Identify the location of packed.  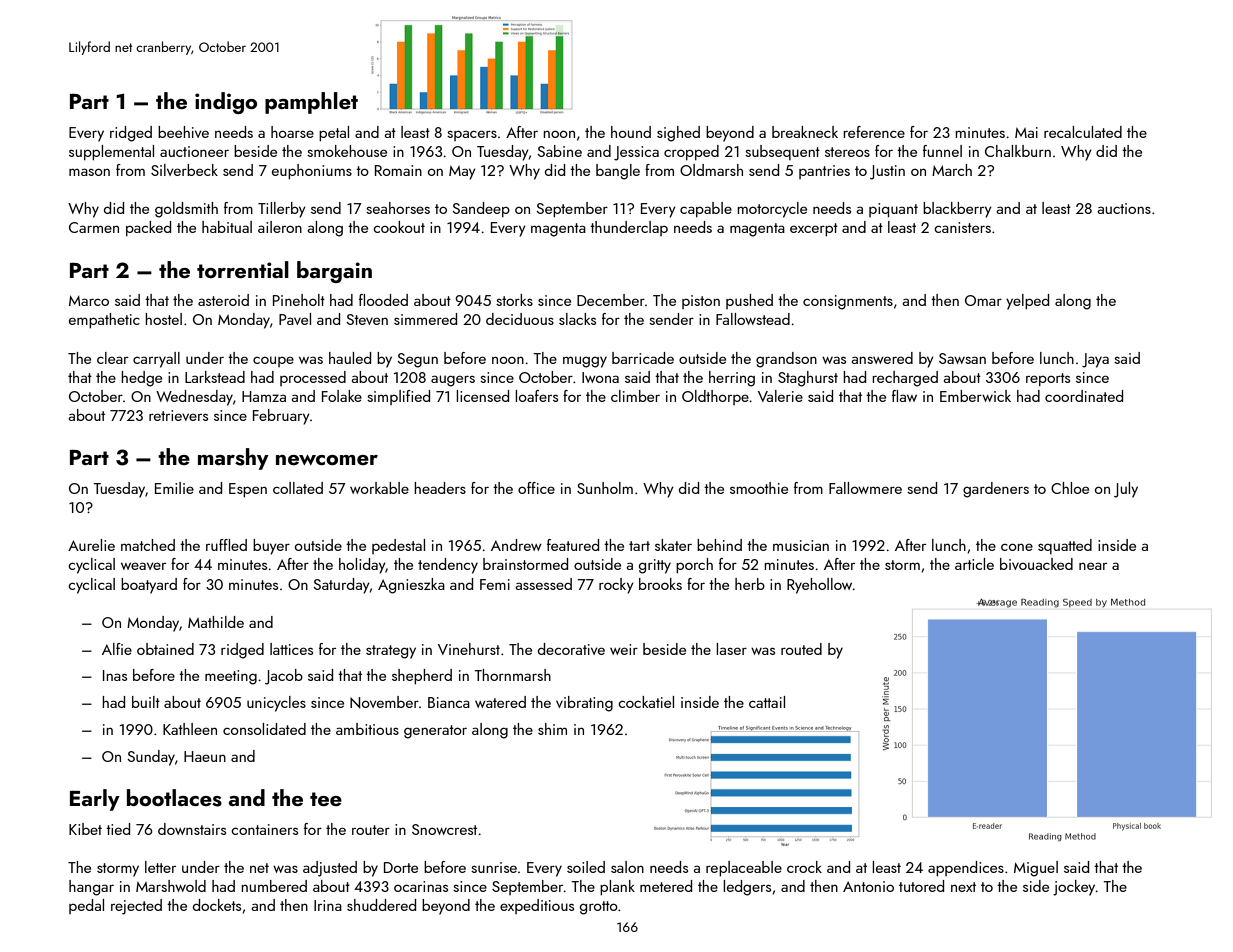
(148, 228).
